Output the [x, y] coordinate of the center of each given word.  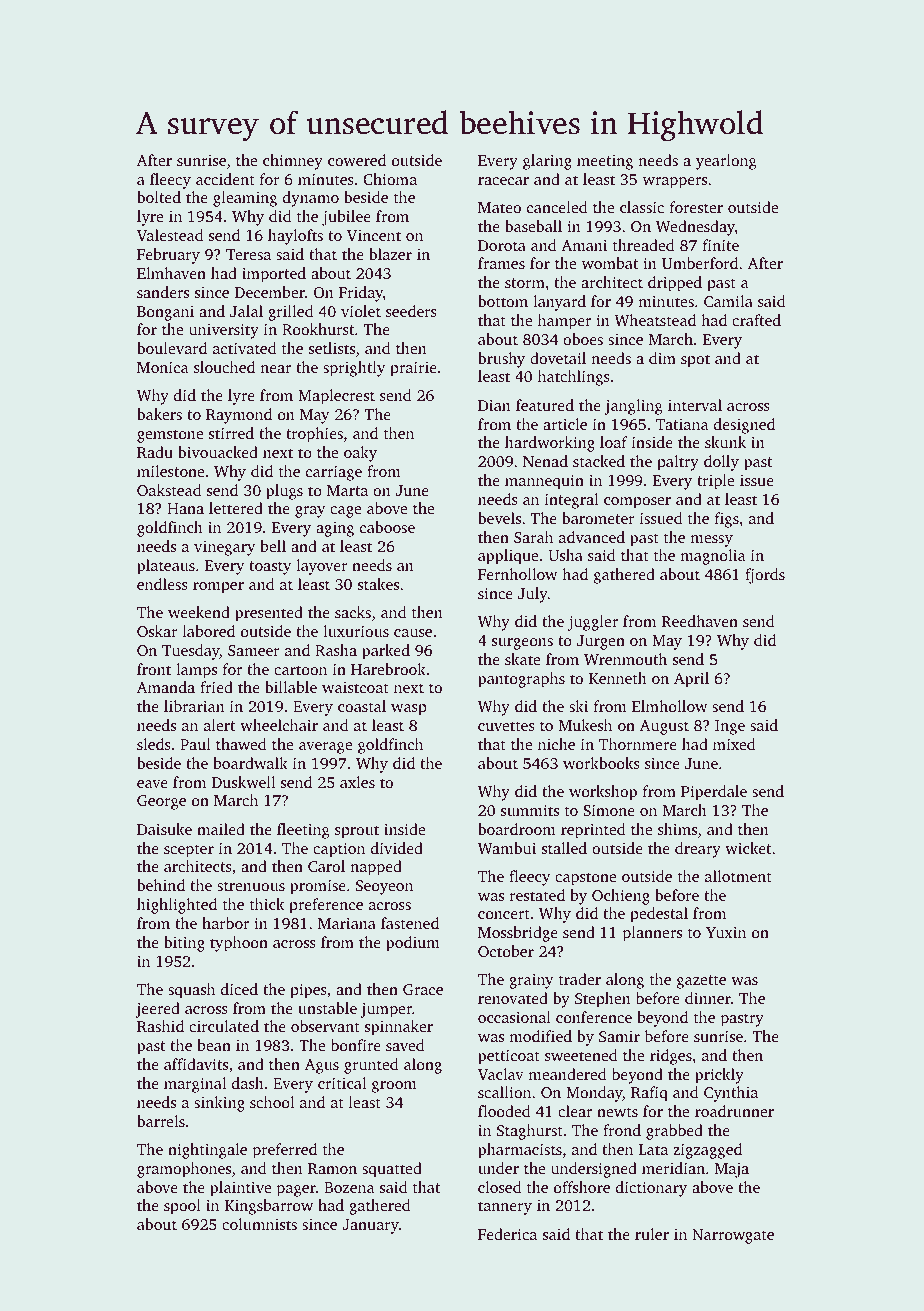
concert [504, 914]
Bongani [165, 313]
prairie [413, 369]
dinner [708, 998]
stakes [378, 584]
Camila [728, 301]
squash [191, 991]
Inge [730, 727]
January [370, 1226]
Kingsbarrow [269, 1207]
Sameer [254, 650]
